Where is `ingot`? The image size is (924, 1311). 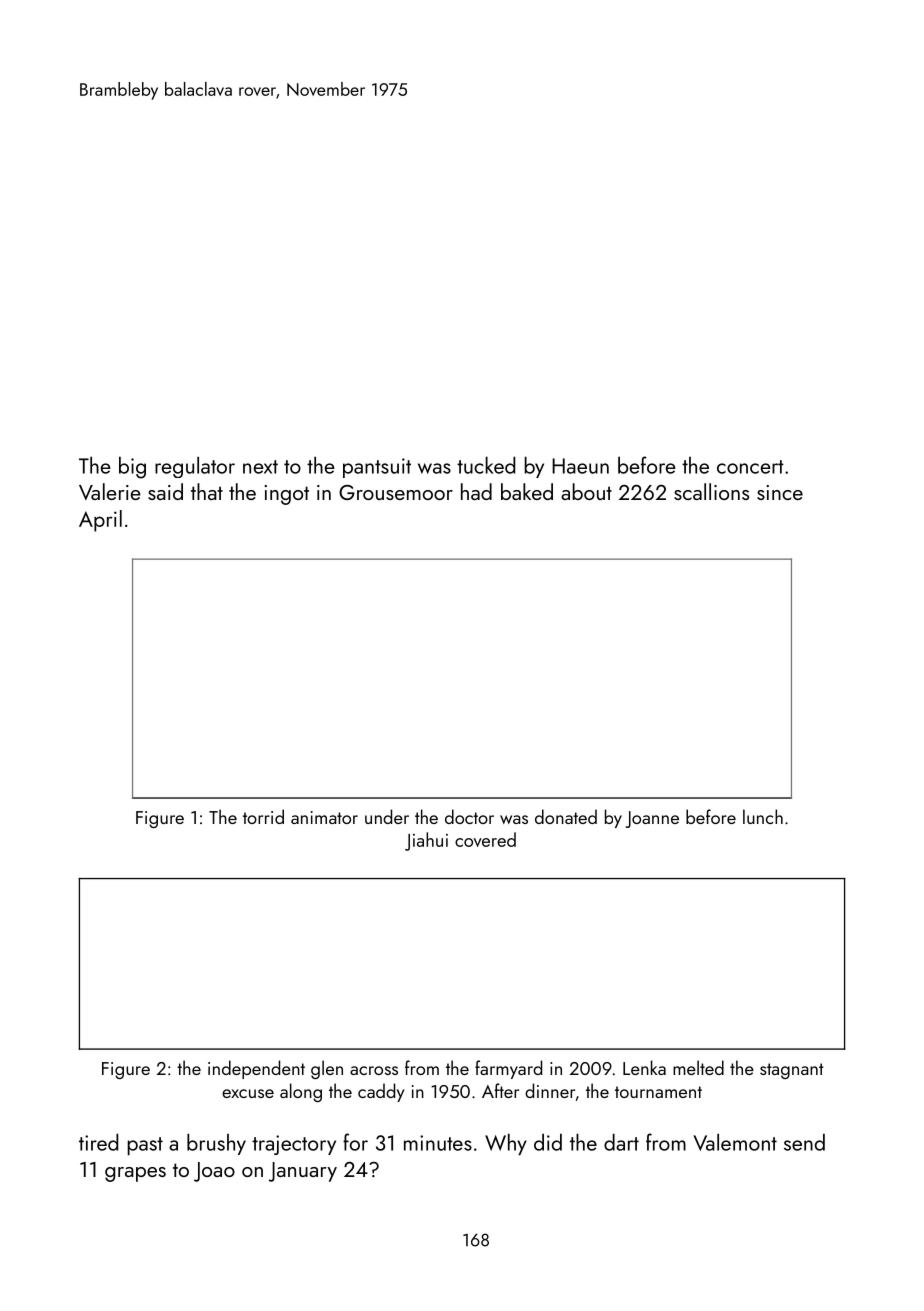
ingot is located at coordinates (287, 495).
